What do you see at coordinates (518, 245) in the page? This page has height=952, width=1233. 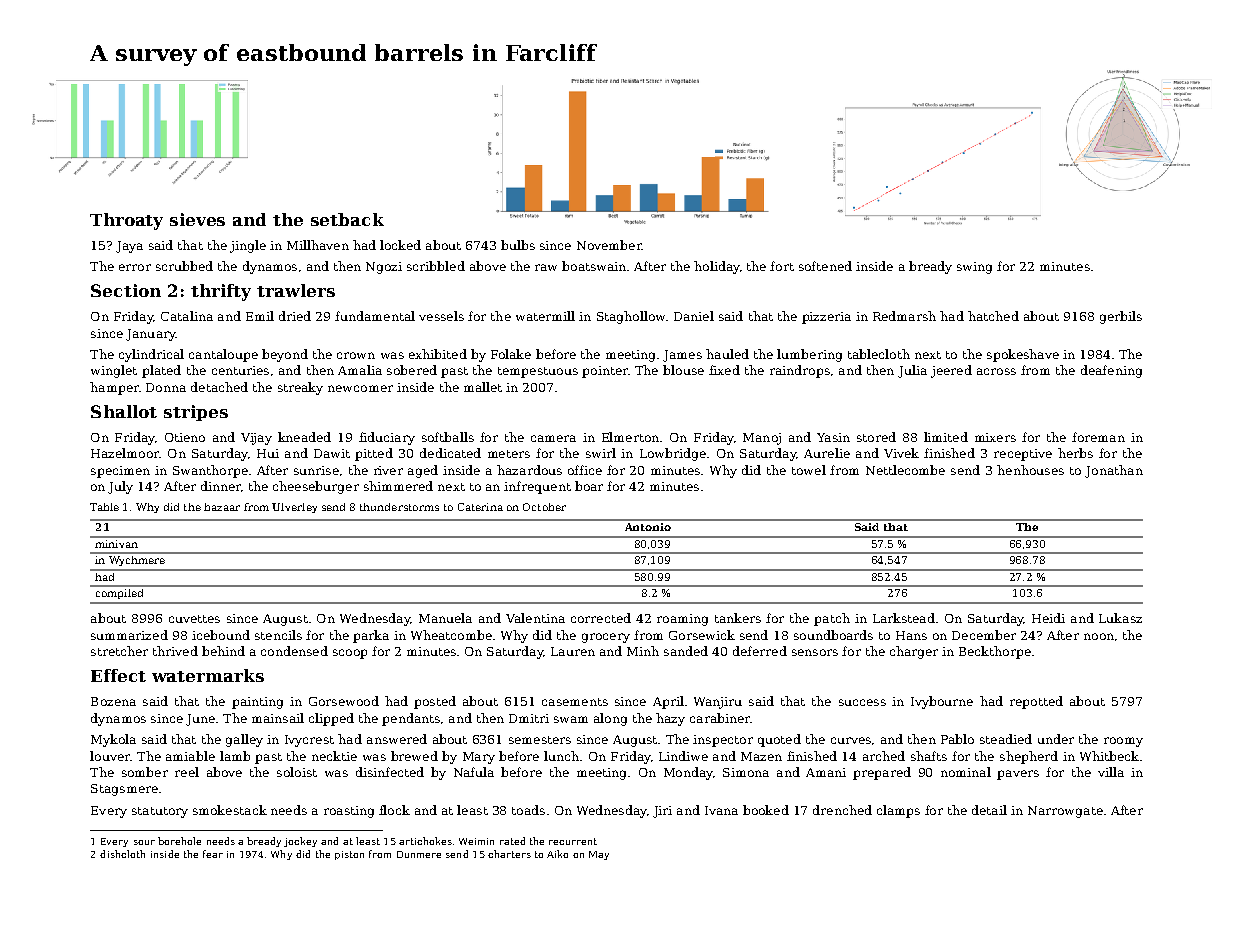 I see `bulbs` at bounding box center [518, 245].
